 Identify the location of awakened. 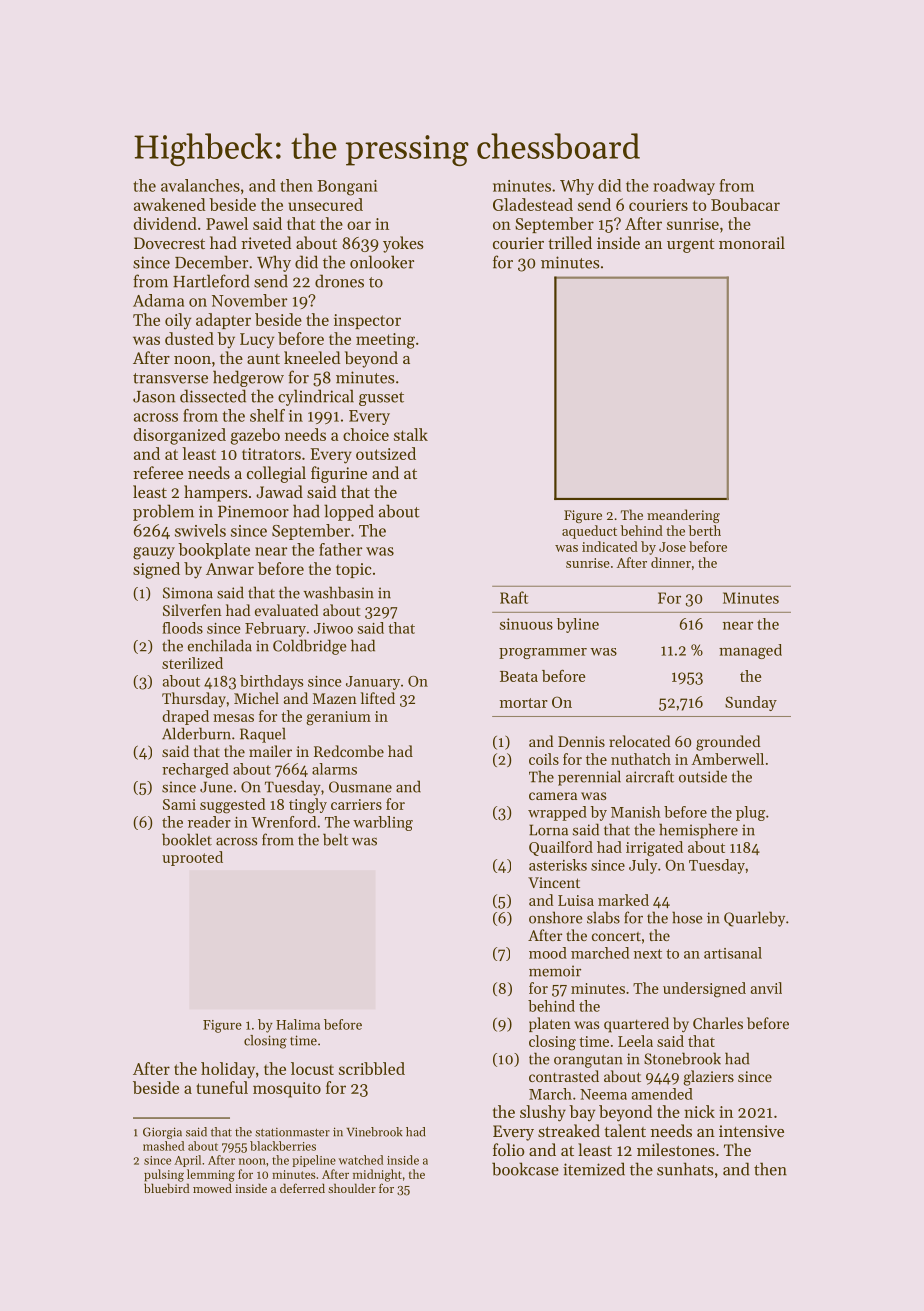
(169, 204).
